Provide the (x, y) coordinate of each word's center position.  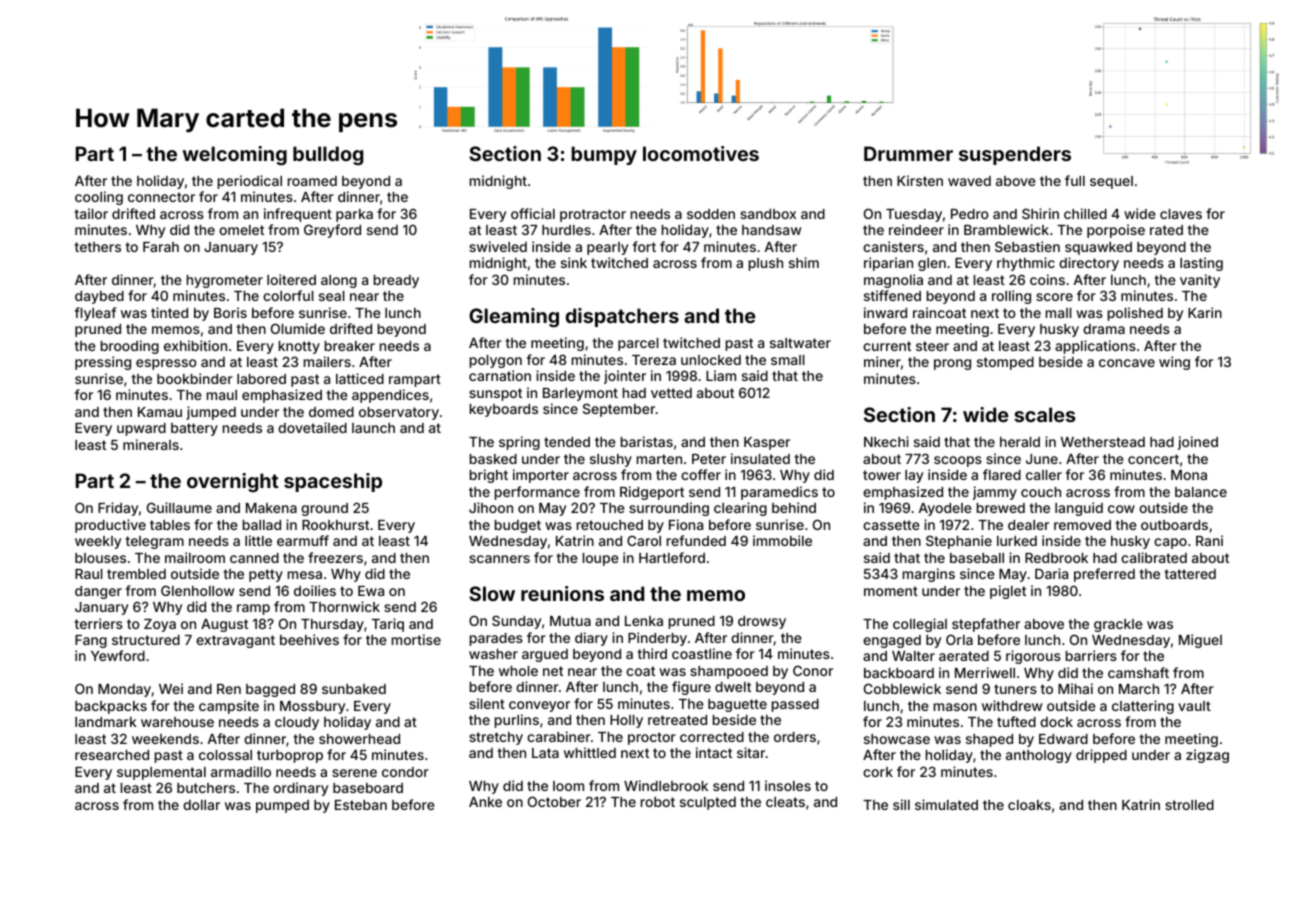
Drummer (908, 153)
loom (568, 786)
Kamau (160, 412)
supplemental (161, 773)
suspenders (1015, 155)
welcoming (234, 155)
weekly (98, 542)
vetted (671, 393)
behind (794, 507)
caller (1044, 475)
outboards (1174, 525)
